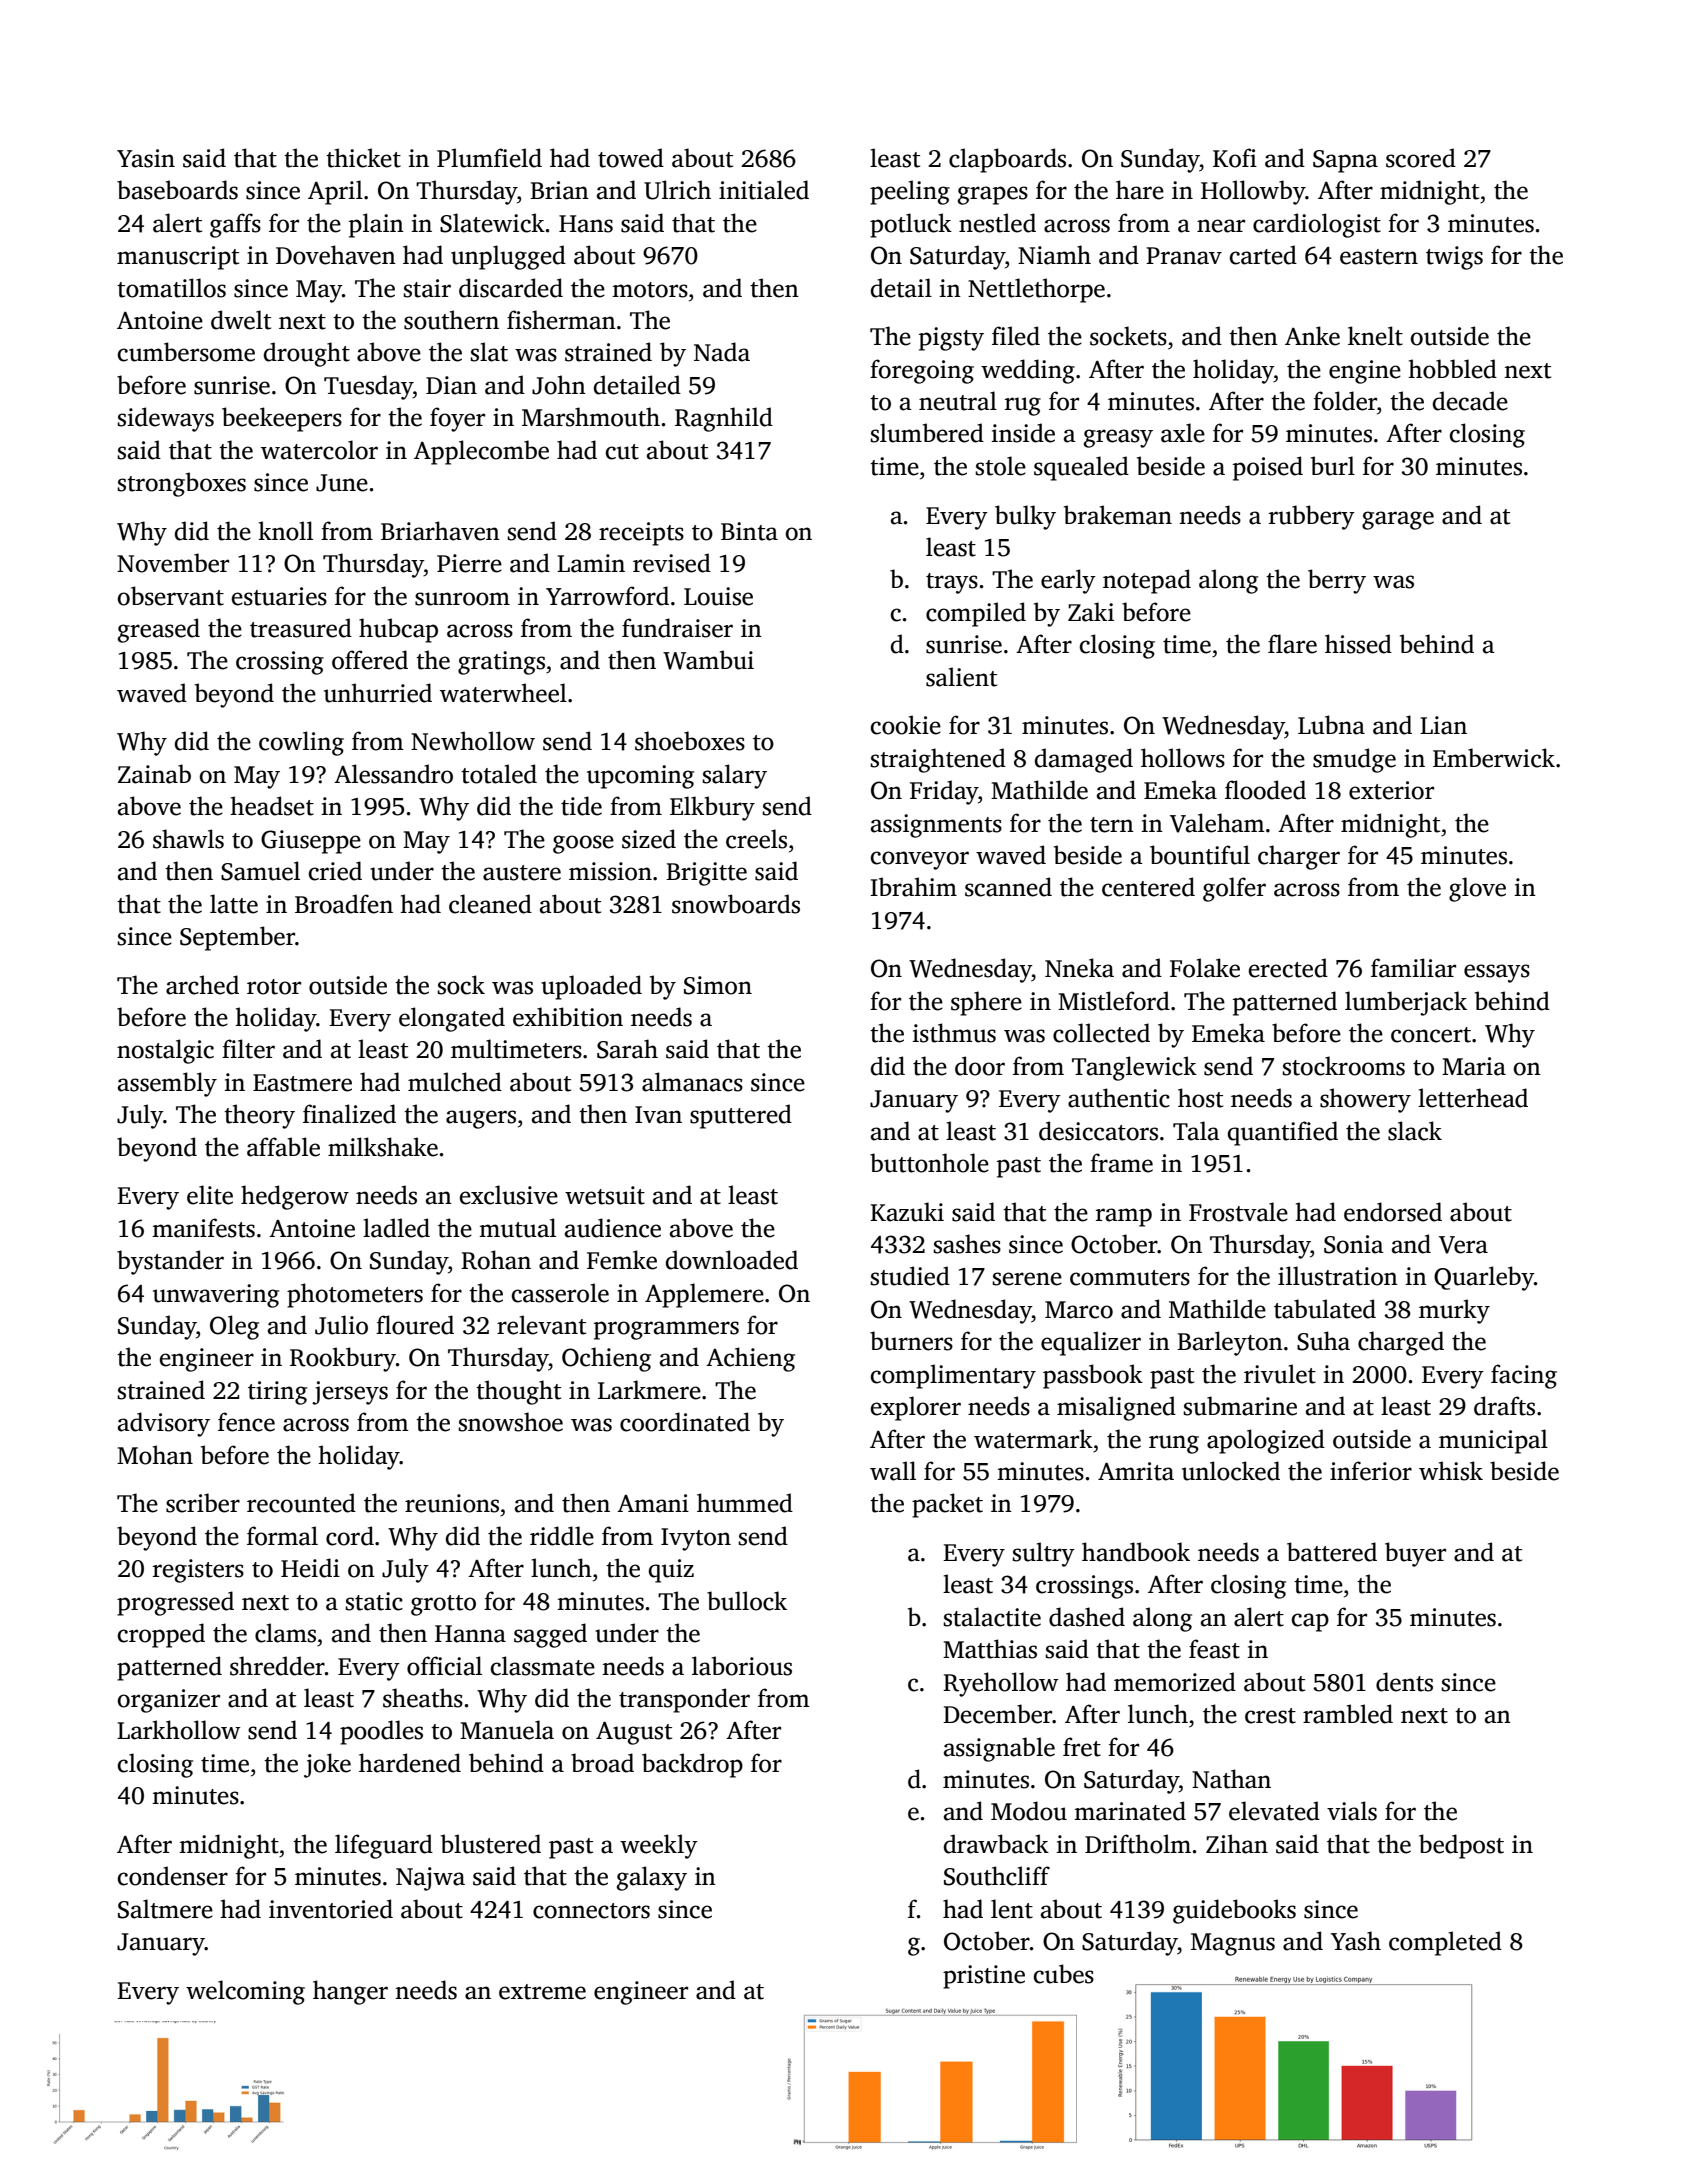 The height and width of the document is (2178, 1683). I want to click on lent, so click(1012, 1909).
